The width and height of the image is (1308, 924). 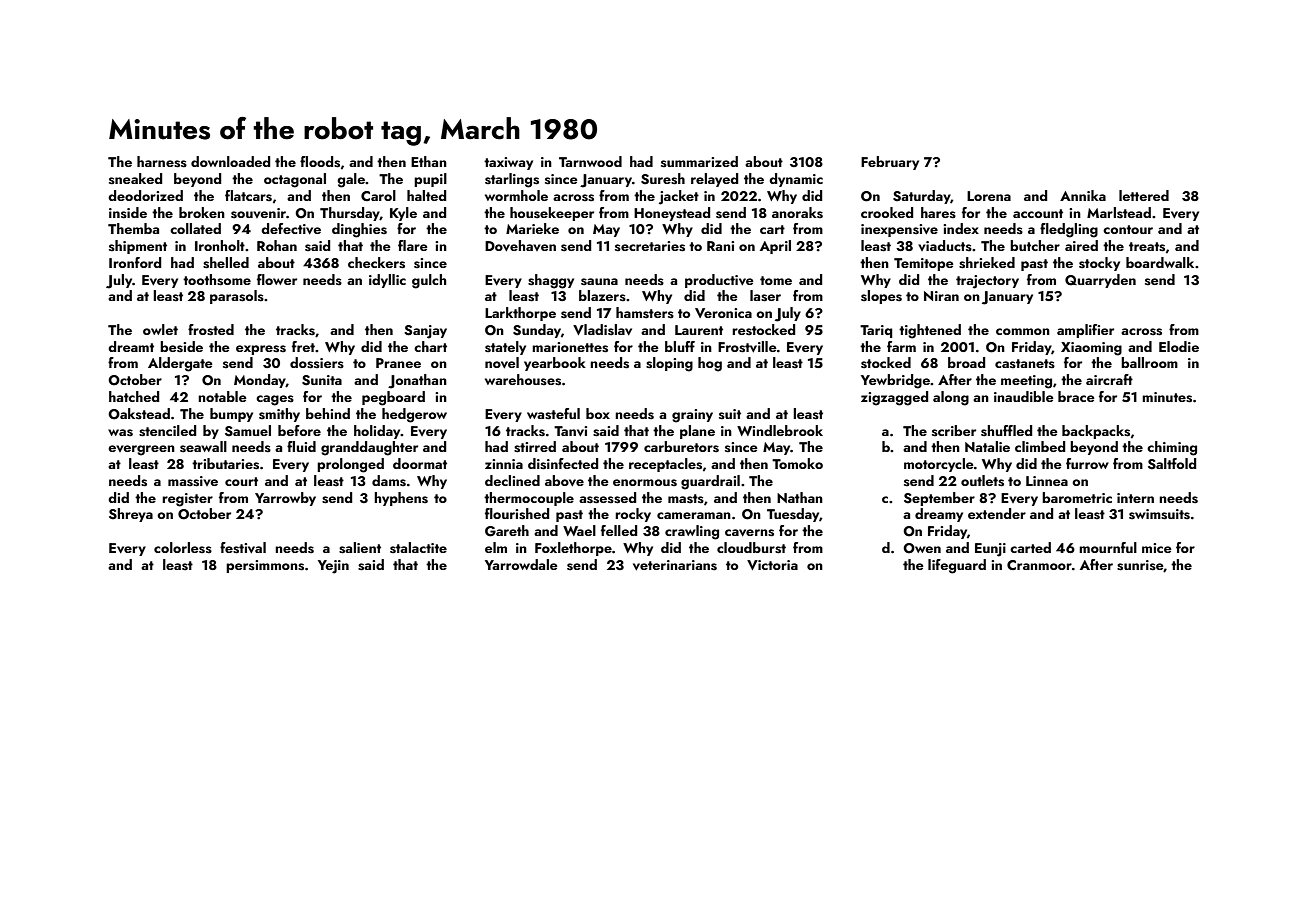 I want to click on secretaries, so click(x=650, y=246).
